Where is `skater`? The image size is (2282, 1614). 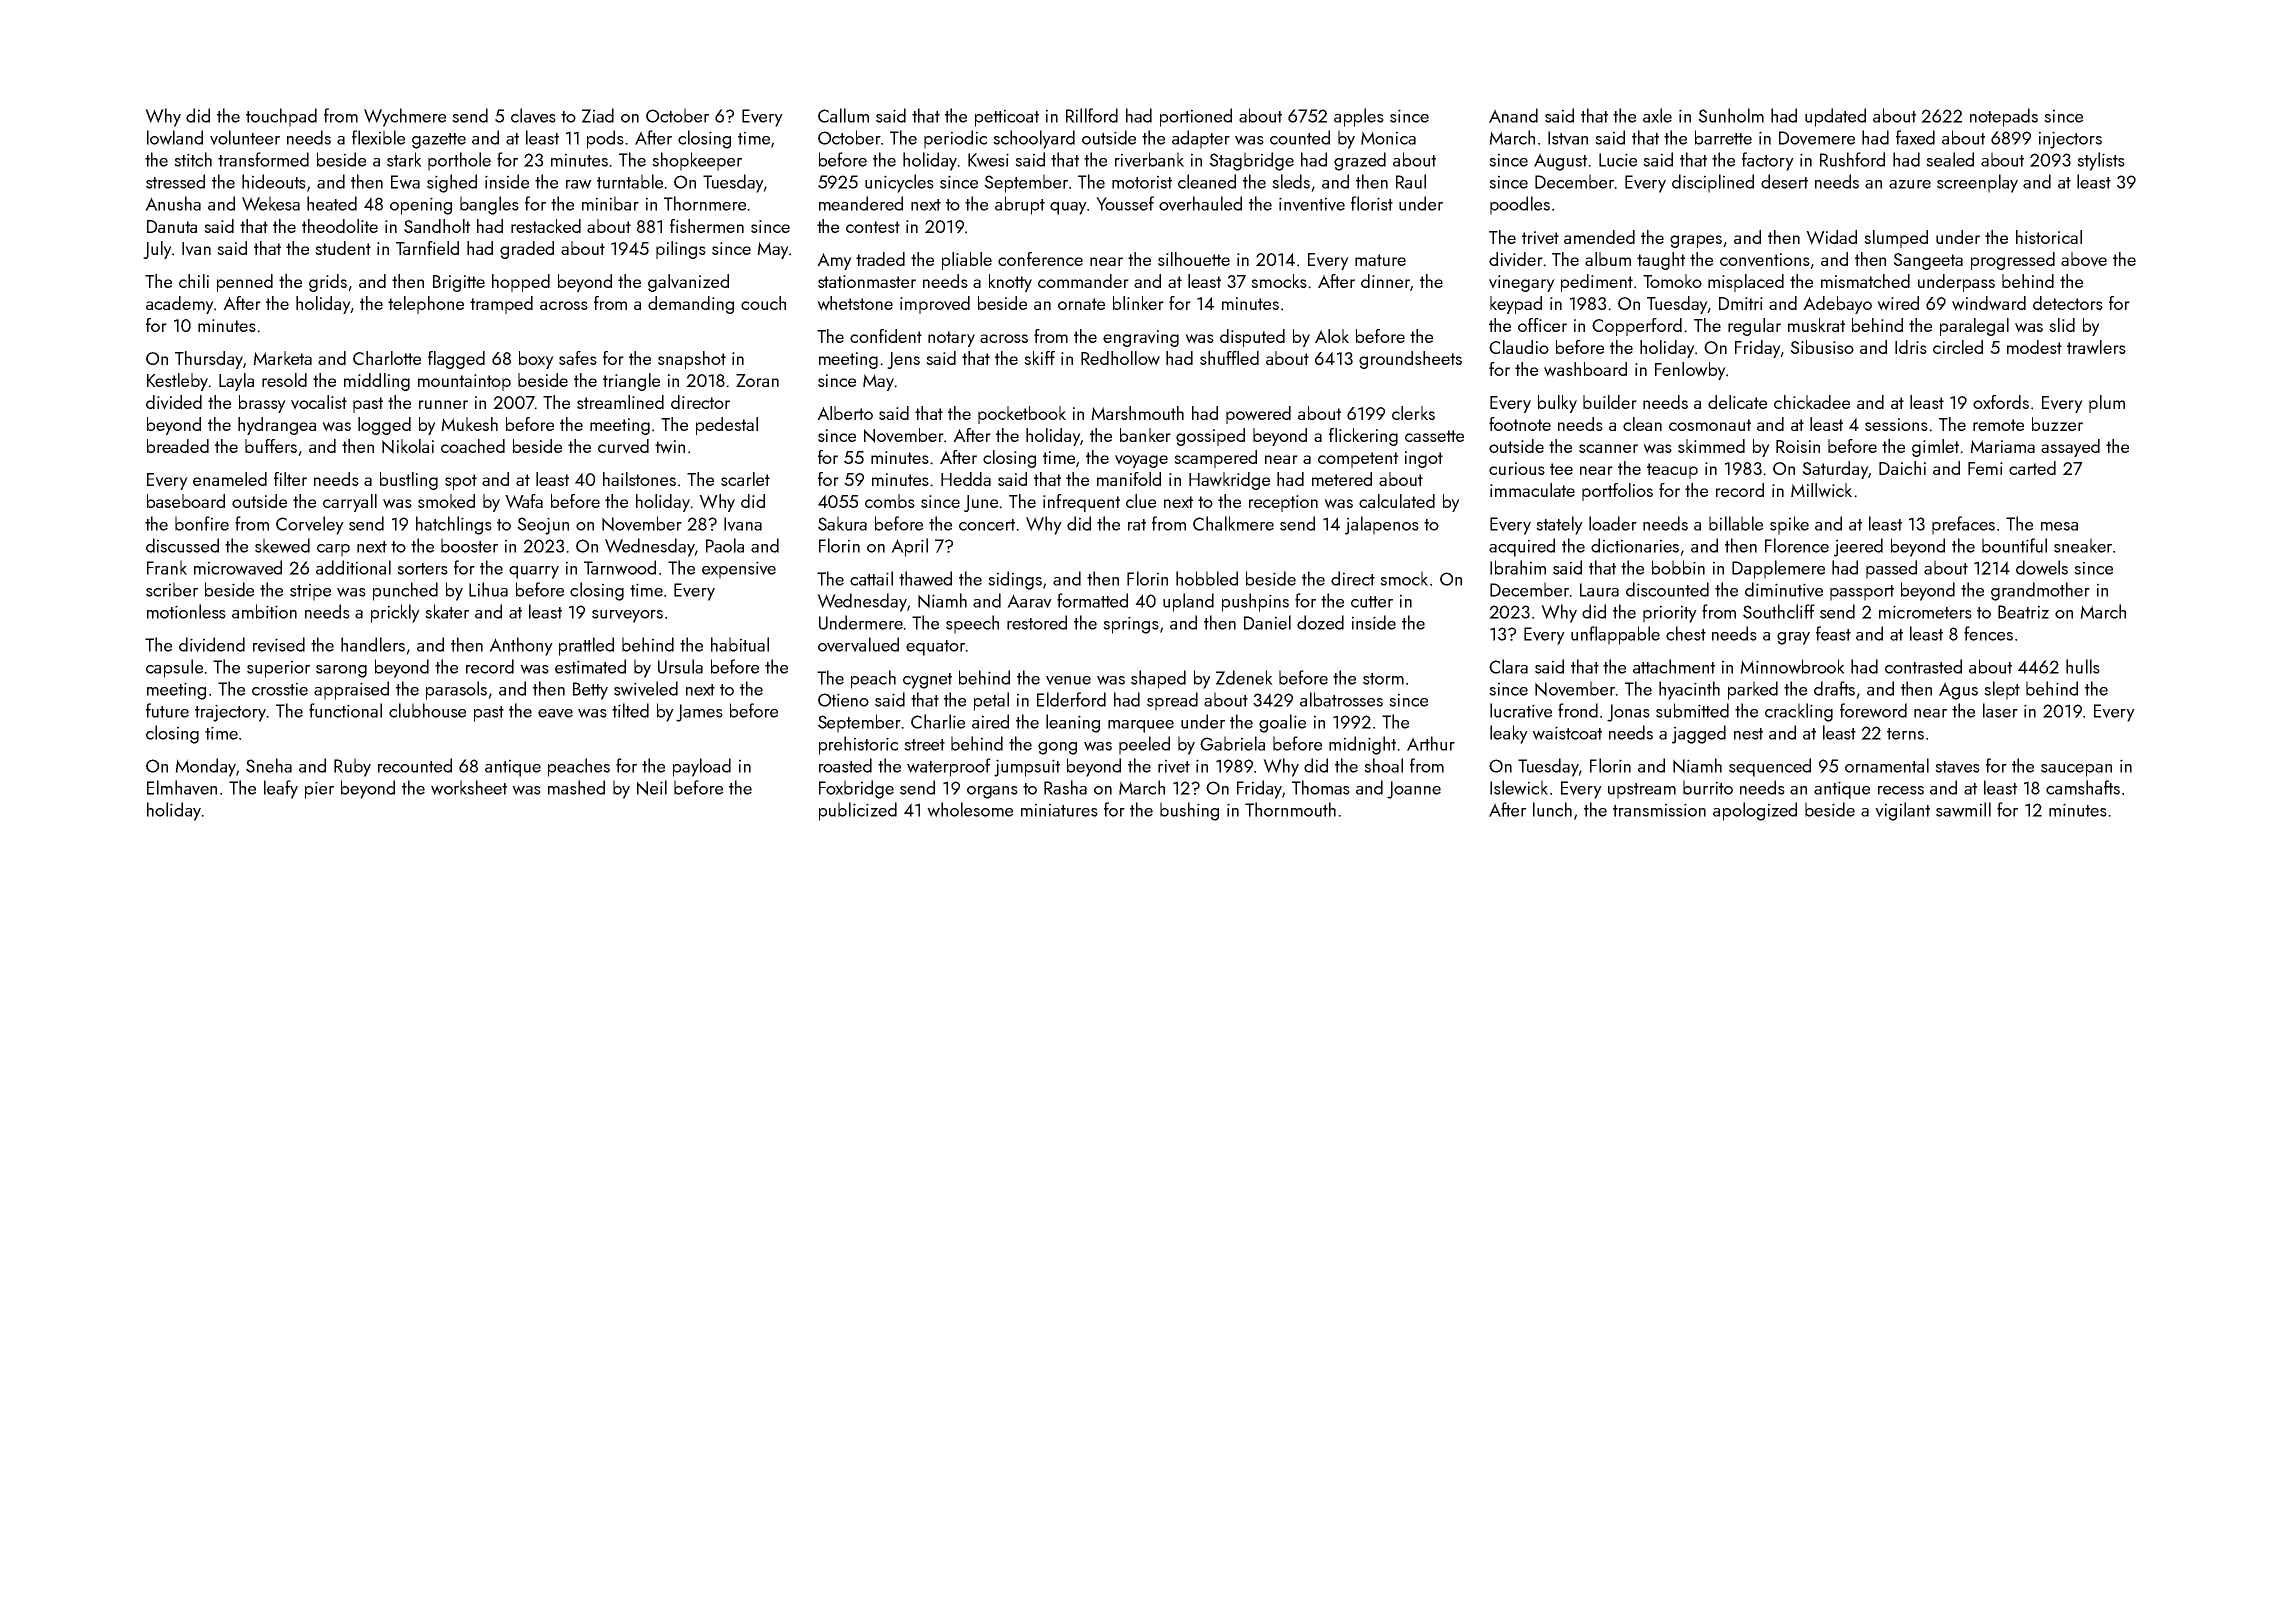
skater is located at coordinates (447, 611).
